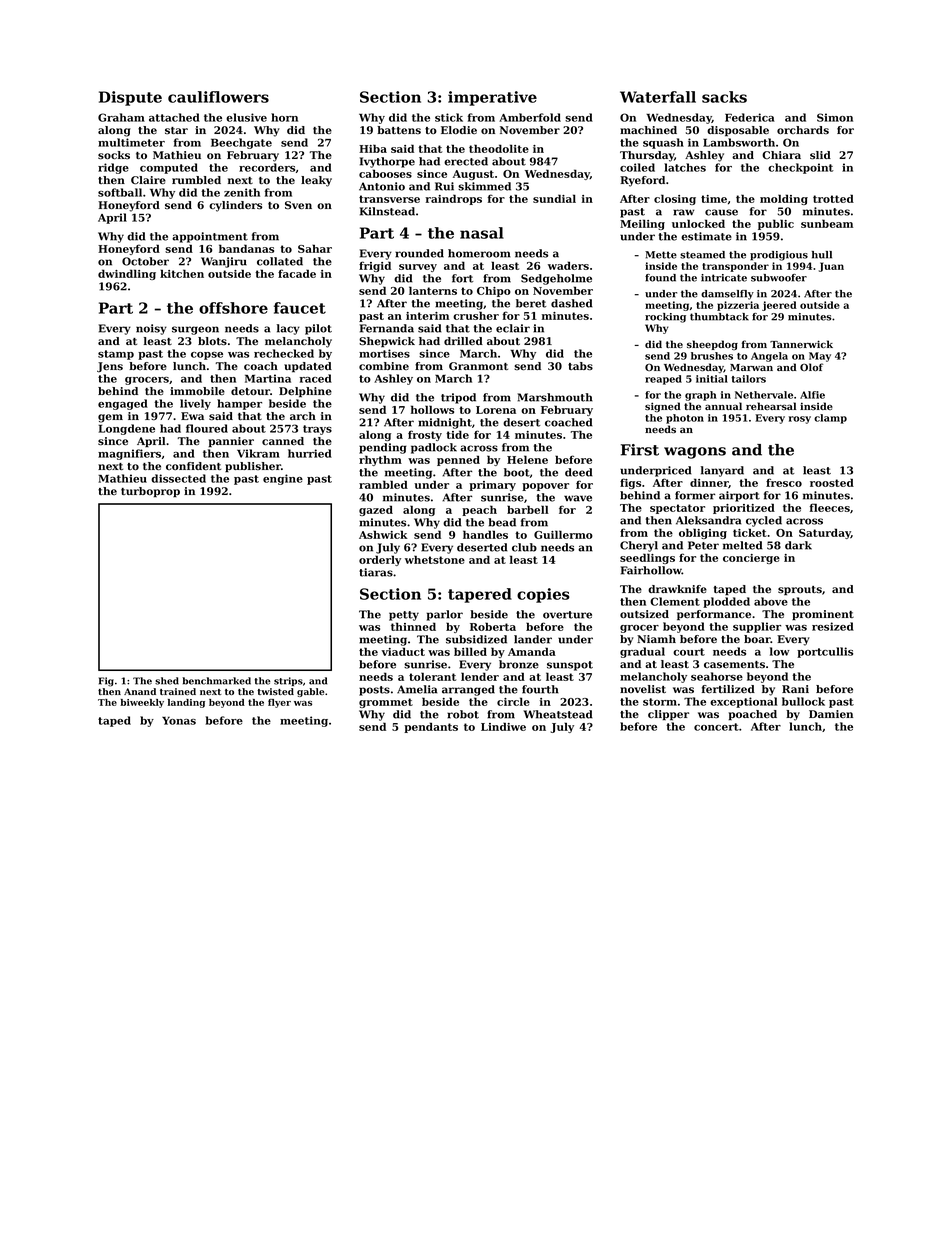  What do you see at coordinates (798, 545) in the screenshot?
I see `dark` at bounding box center [798, 545].
